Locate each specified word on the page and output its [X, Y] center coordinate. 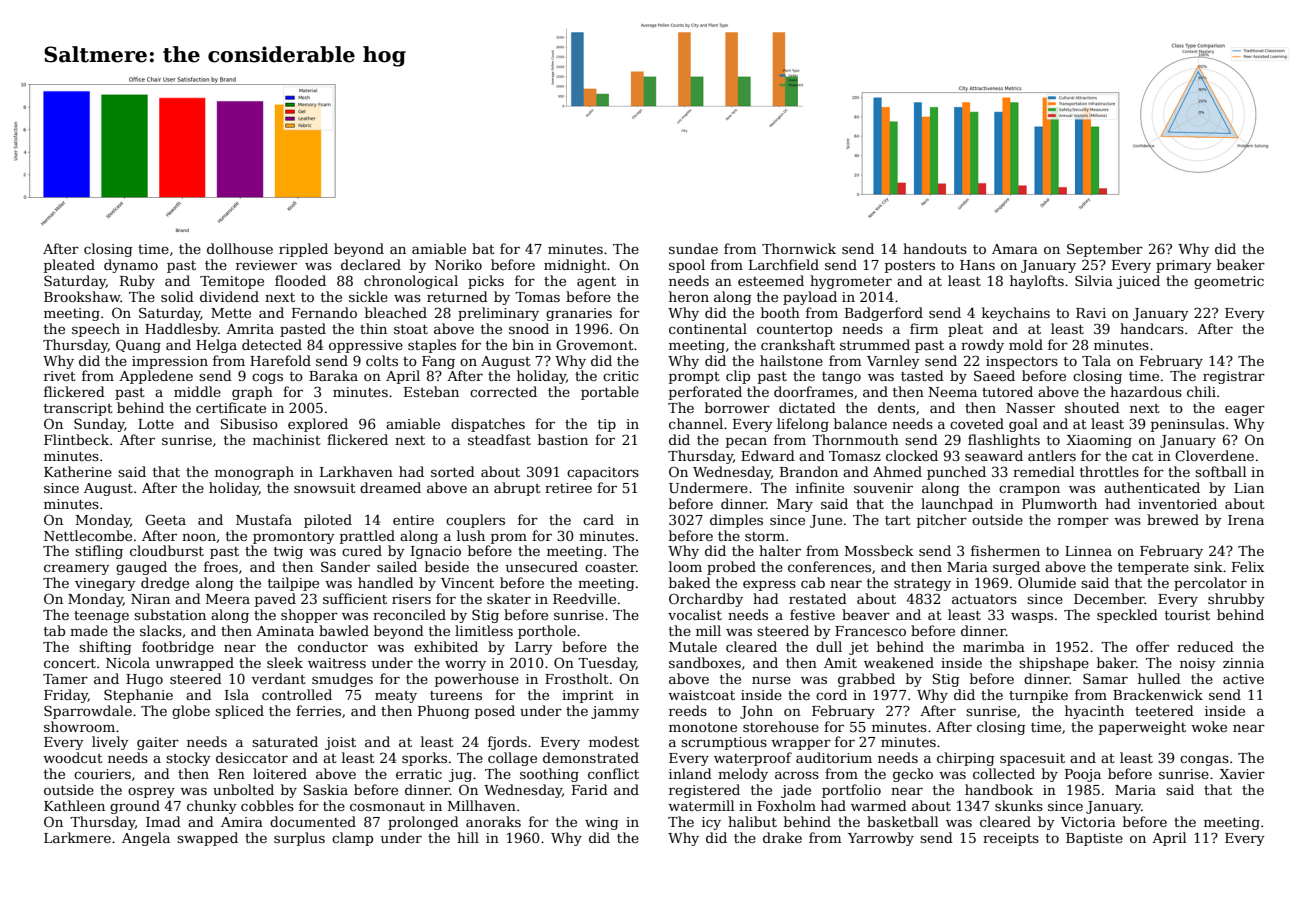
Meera [228, 599]
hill [468, 837]
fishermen [1005, 550]
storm [765, 536]
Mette [231, 313]
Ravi [1091, 313]
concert [70, 663]
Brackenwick [1158, 694]
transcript [78, 409]
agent [596, 283]
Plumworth [1059, 503]
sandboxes [705, 662]
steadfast [499, 439]
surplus [299, 839]
